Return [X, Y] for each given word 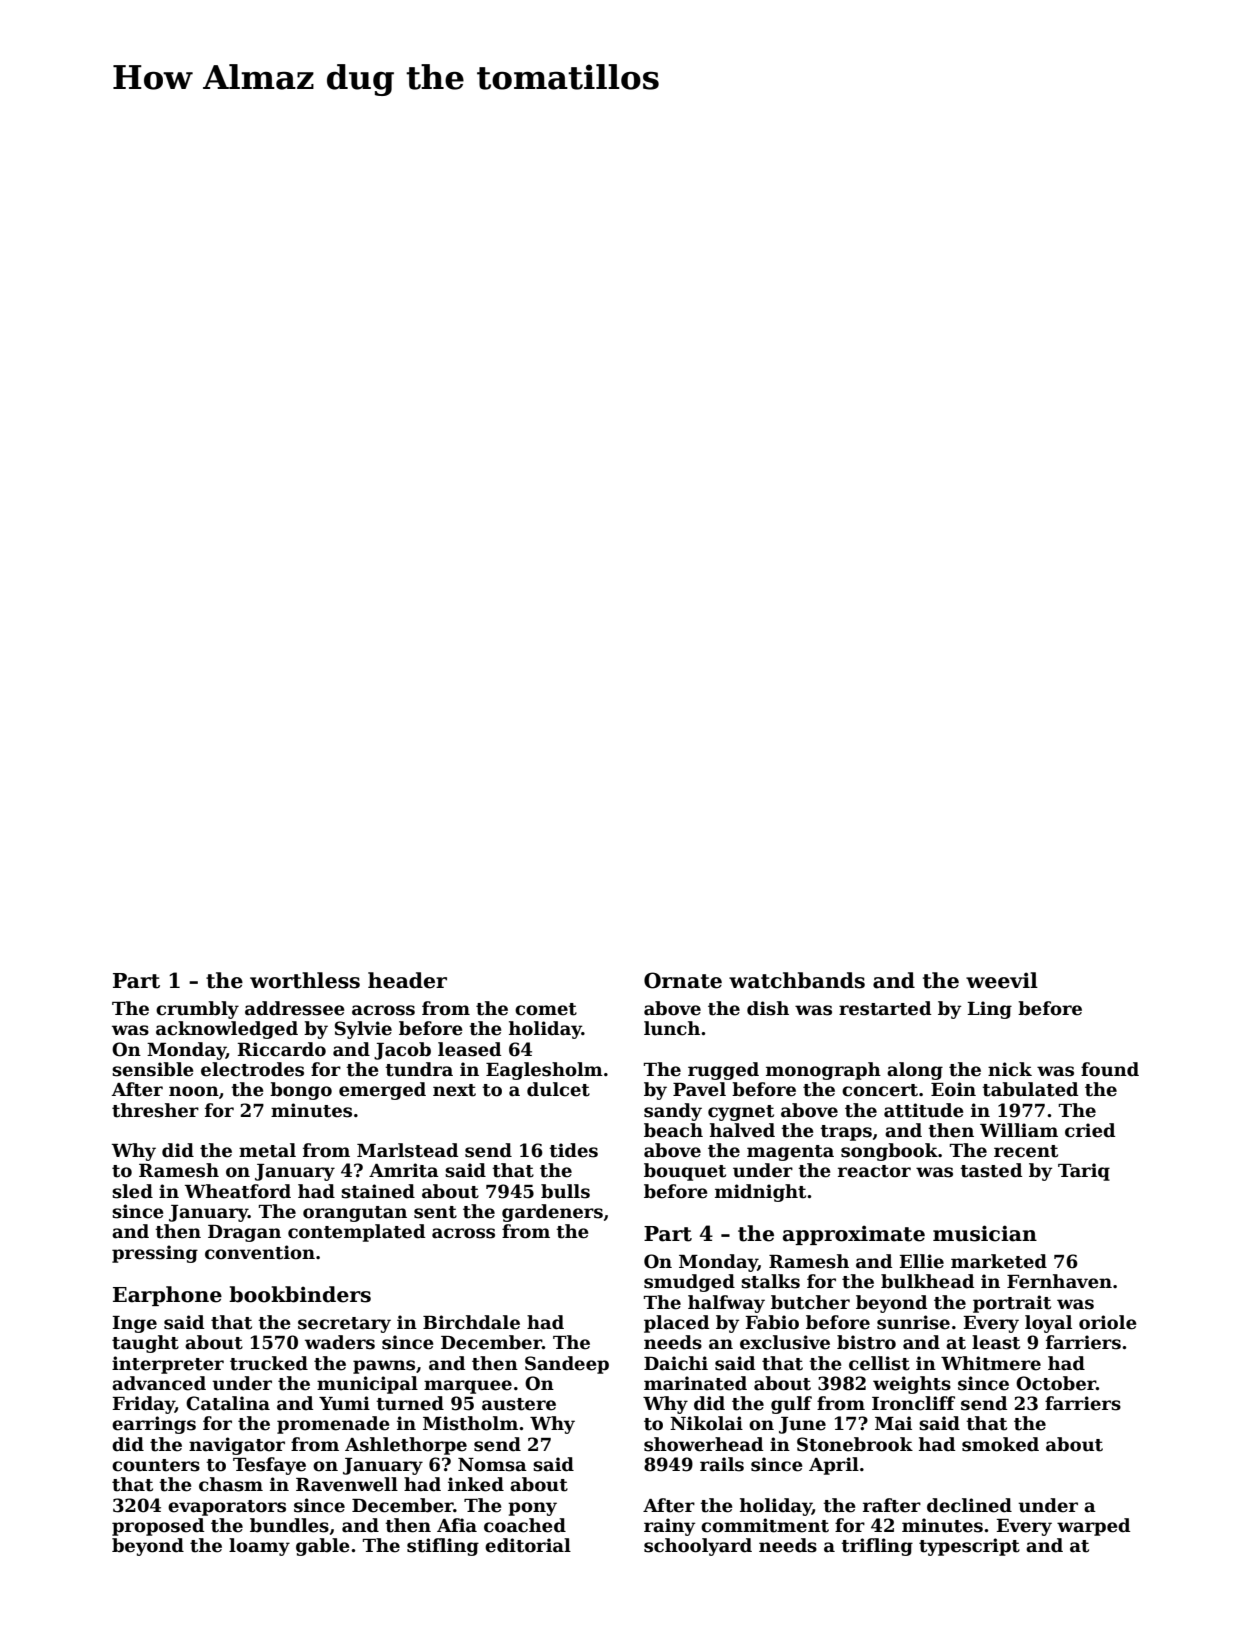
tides [573, 1150]
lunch [672, 1028]
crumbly [197, 1010]
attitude [924, 1110]
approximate [854, 1235]
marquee [468, 1387]
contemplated [356, 1233]
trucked [269, 1363]
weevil [1002, 980]
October [1056, 1383]
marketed [999, 1261]
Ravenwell [347, 1484]
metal [267, 1150]
